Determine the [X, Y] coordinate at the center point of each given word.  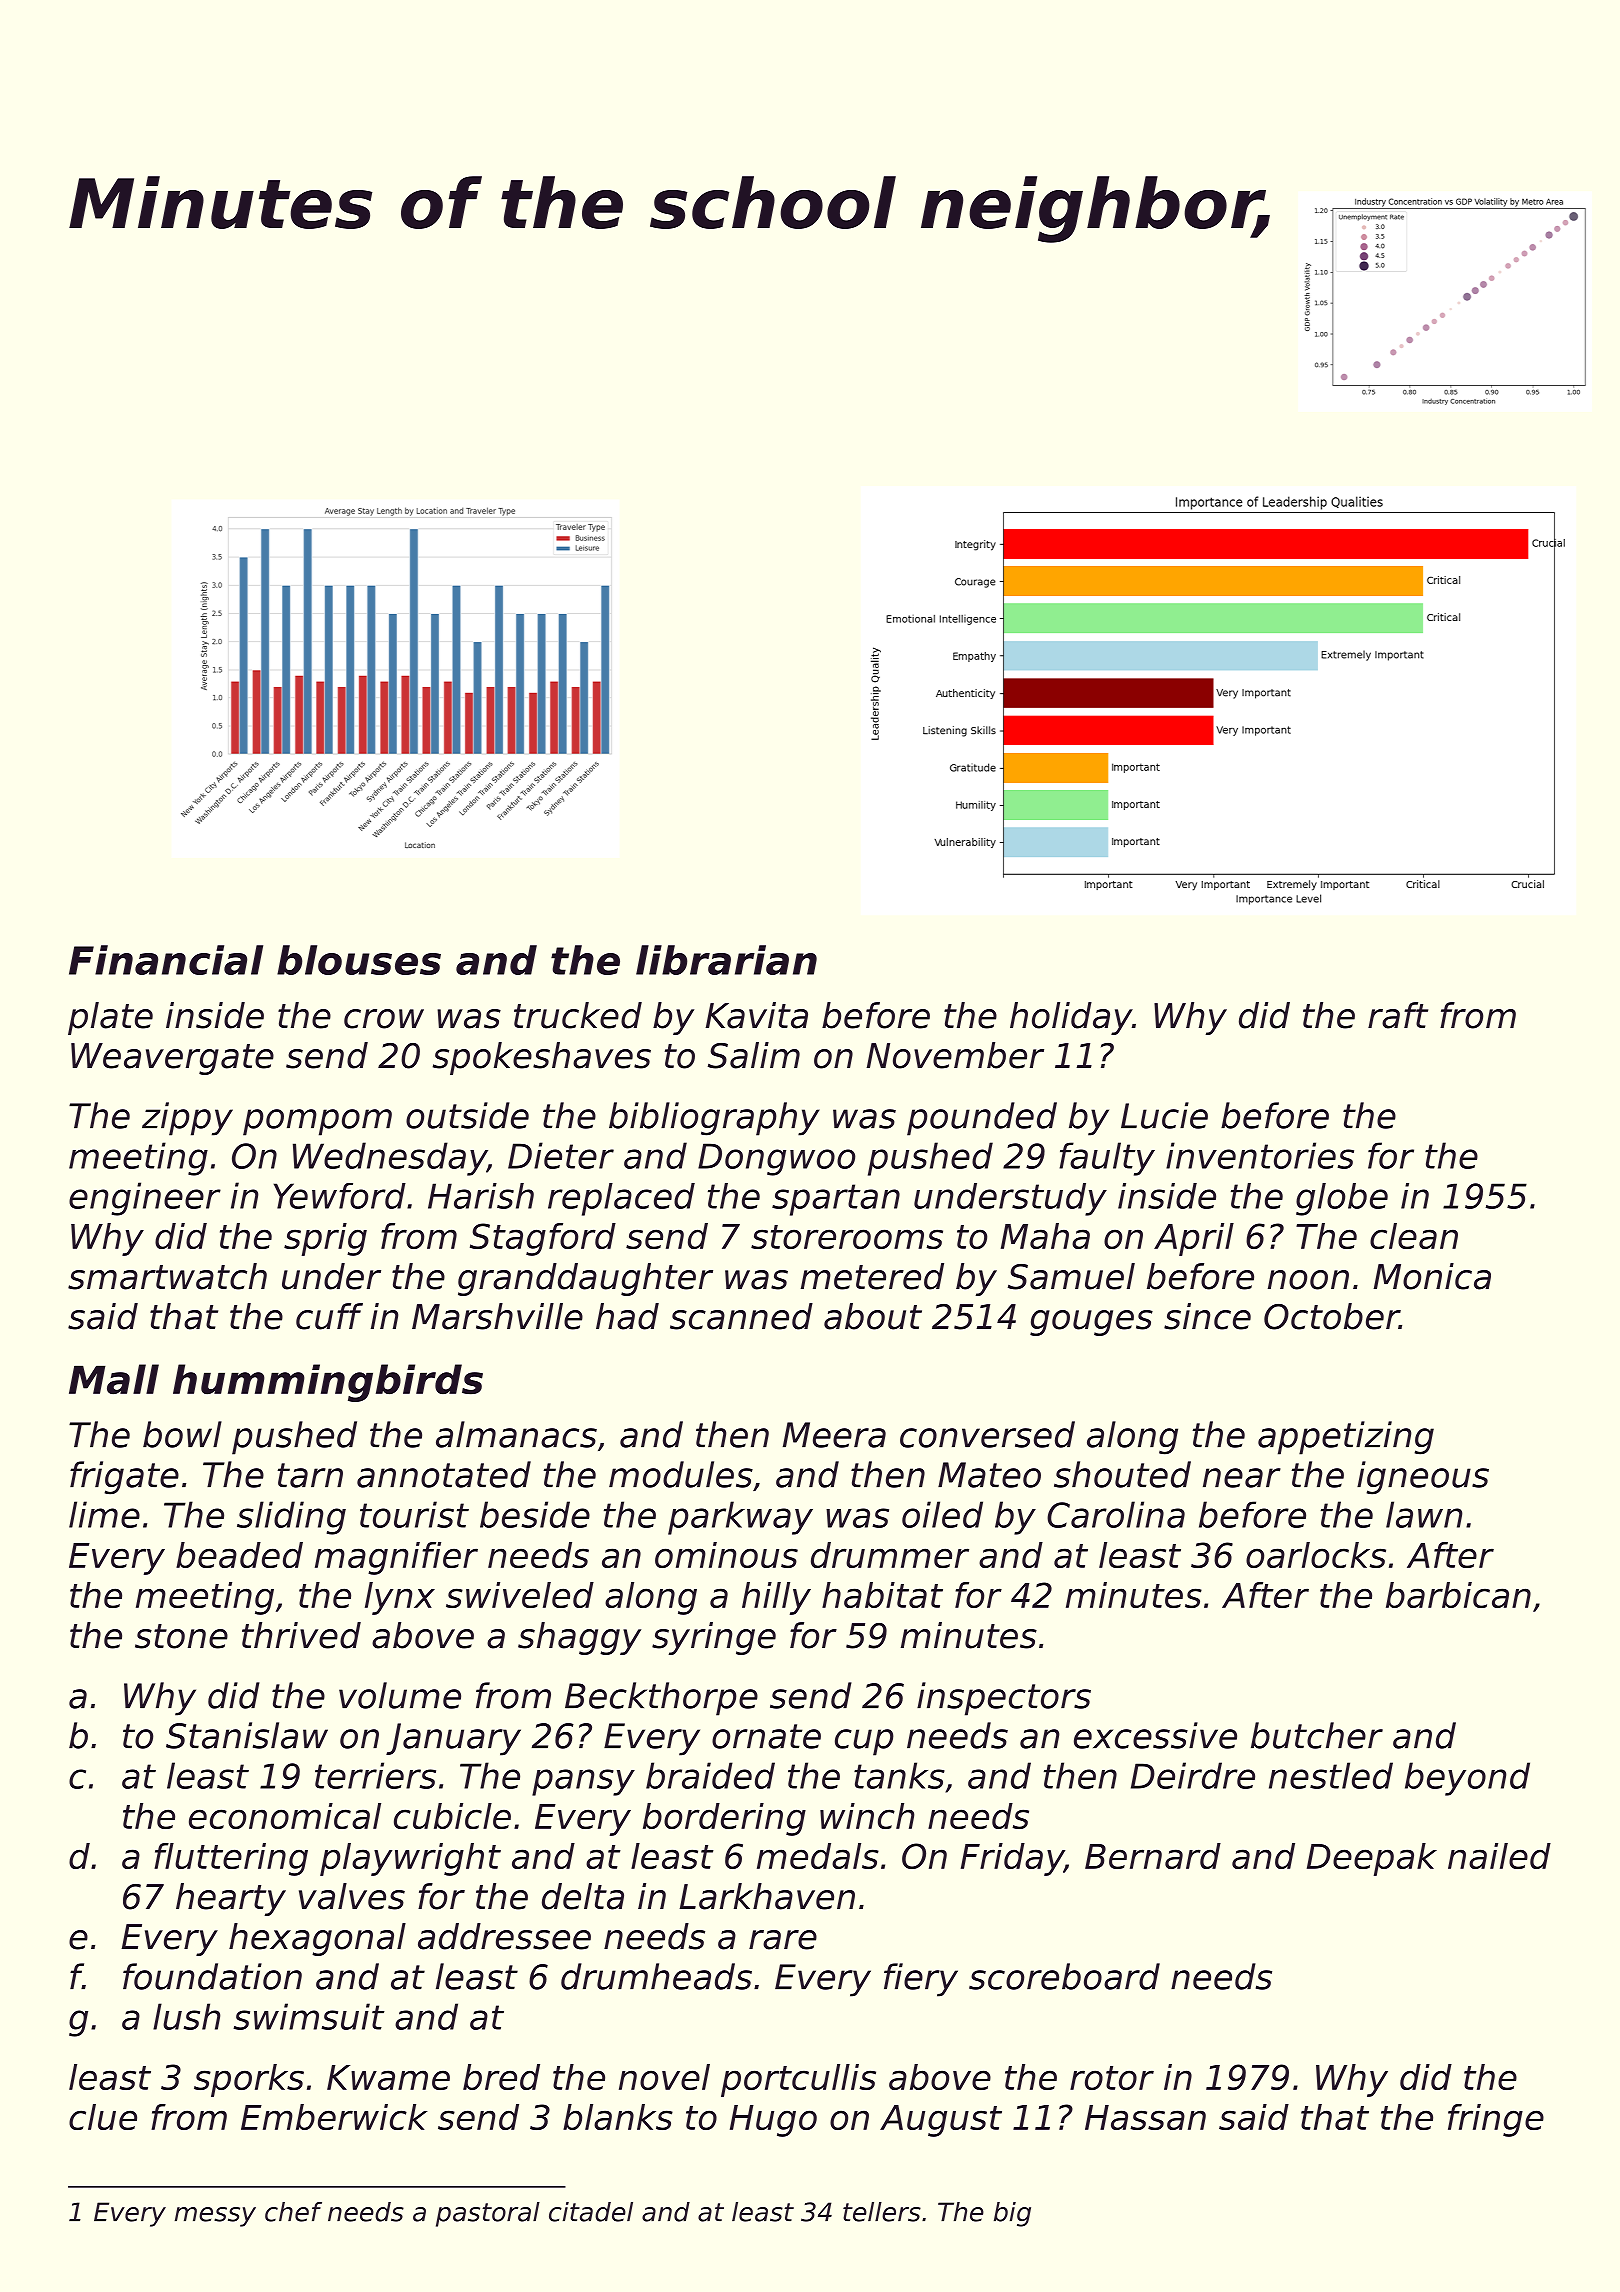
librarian [726, 960]
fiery [921, 1980]
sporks [249, 2080]
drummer [890, 1555]
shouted [1122, 1474]
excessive [1155, 1735]
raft [1398, 1015]
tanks [899, 1775]
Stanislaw [247, 1735]
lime [104, 1514]
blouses [359, 960]
